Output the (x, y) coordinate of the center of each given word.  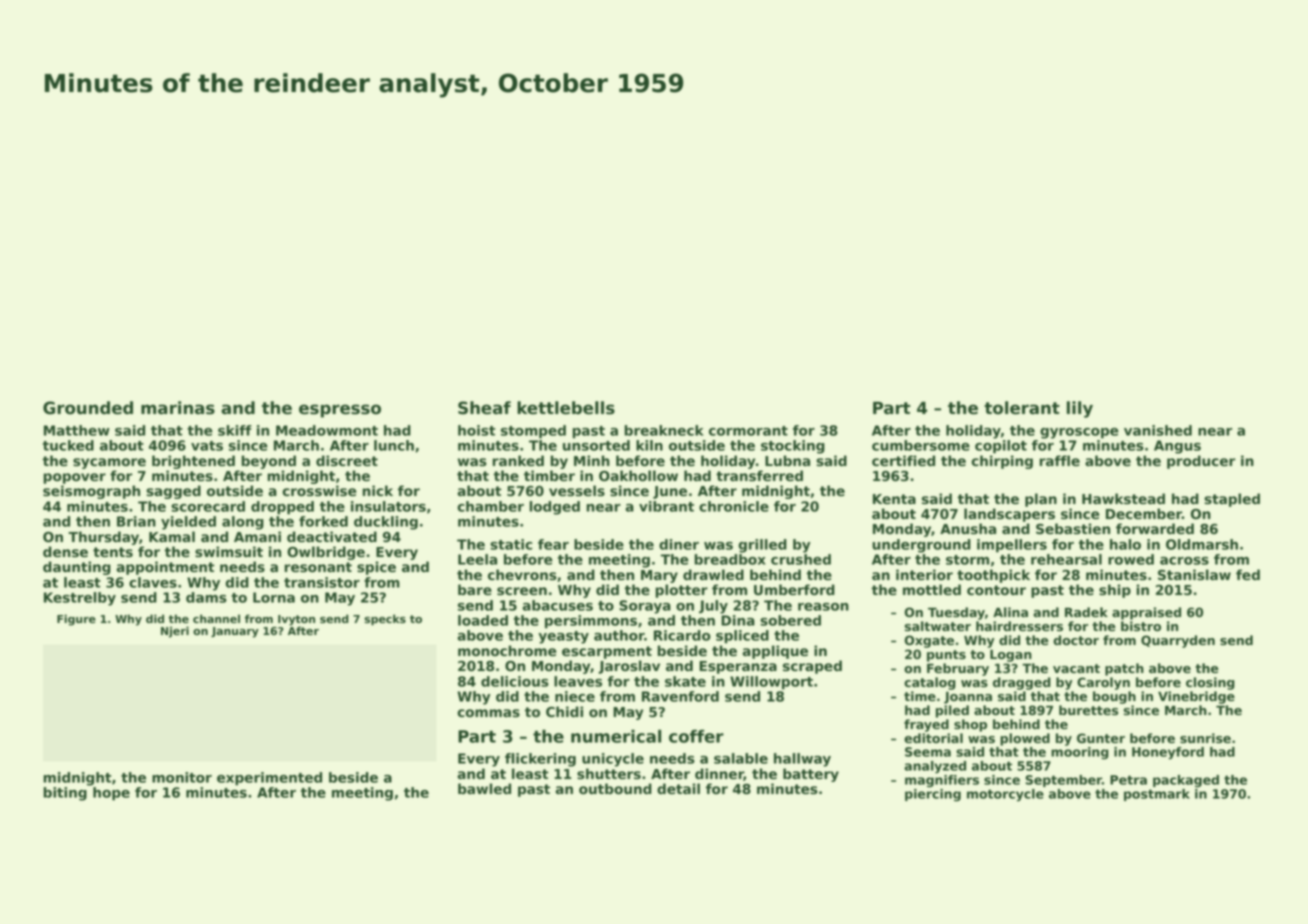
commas (488, 713)
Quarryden (1178, 641)
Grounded (88, 408)
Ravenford (680, 696)
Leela (477, 559)
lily (1080, 409)
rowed (1131, 559)
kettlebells (566, 408)
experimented (269, 779)
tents (113, 552)
